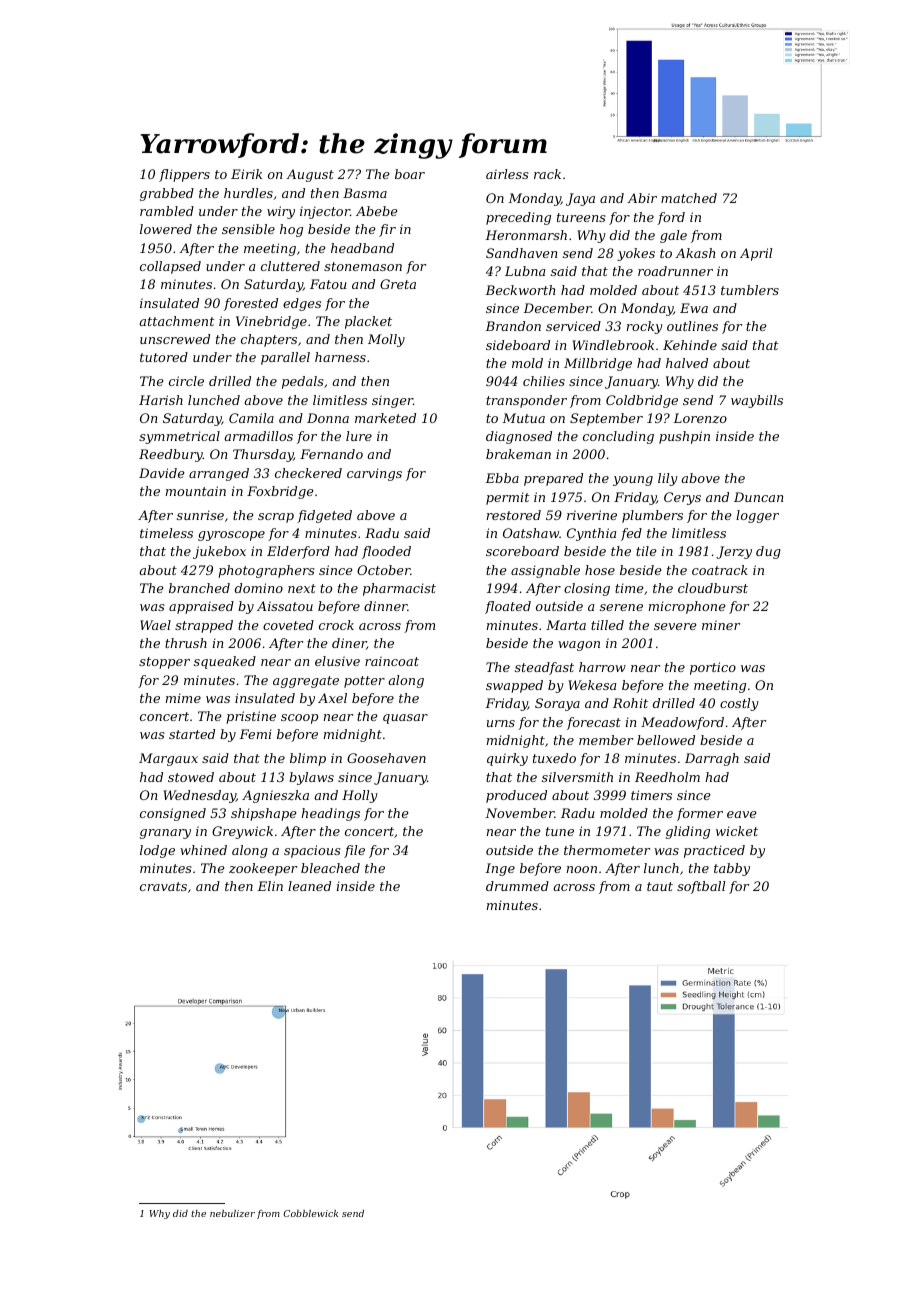  I want to click on Wael, so click(155, 625).
